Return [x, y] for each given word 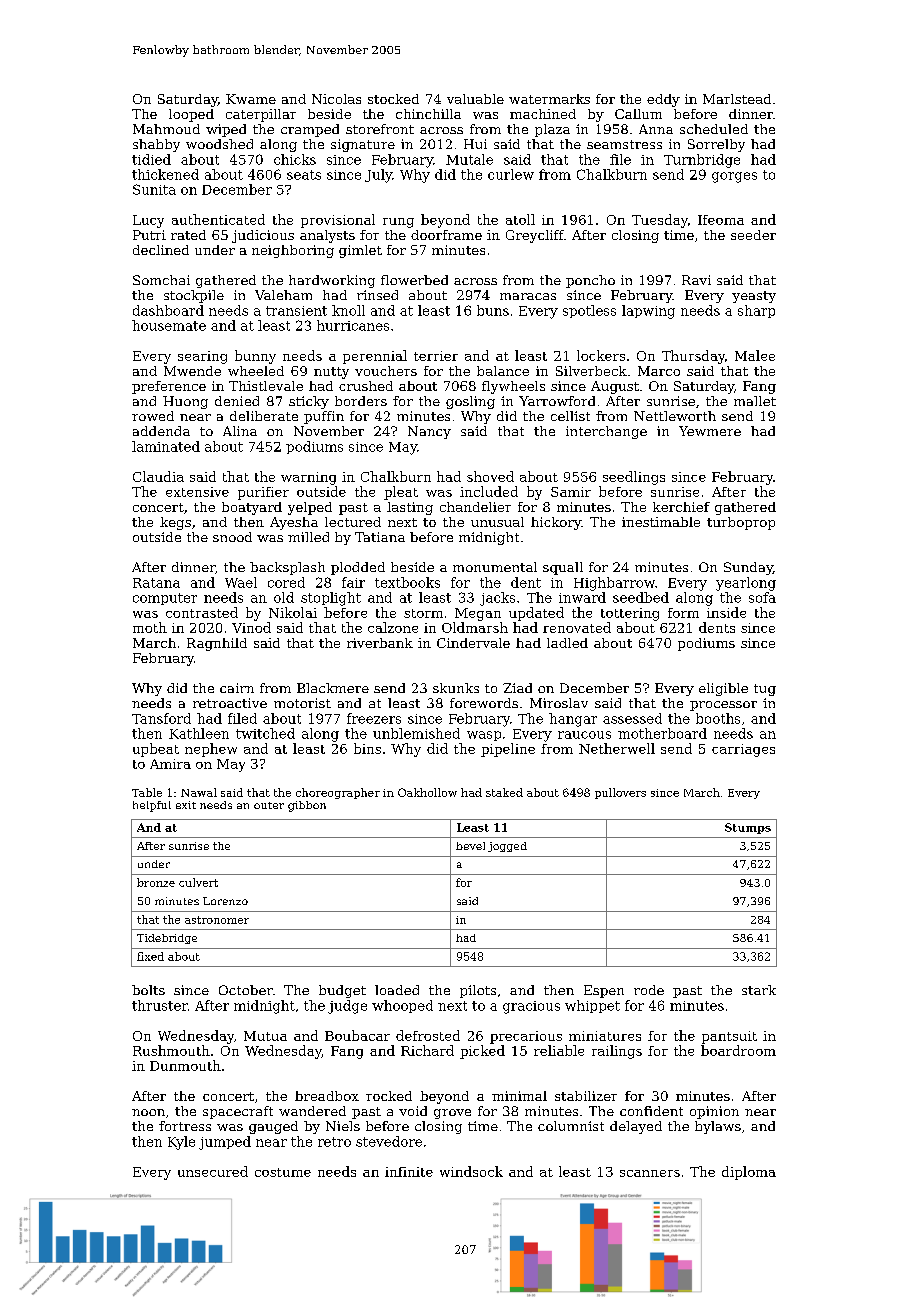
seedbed [641, 597]
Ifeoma [721, 220]
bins [367, 748]
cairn [237, 688]
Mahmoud [166, 129]
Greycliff [535, 236]
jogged [507, 847]
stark [759, 990]
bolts [148, 990]
